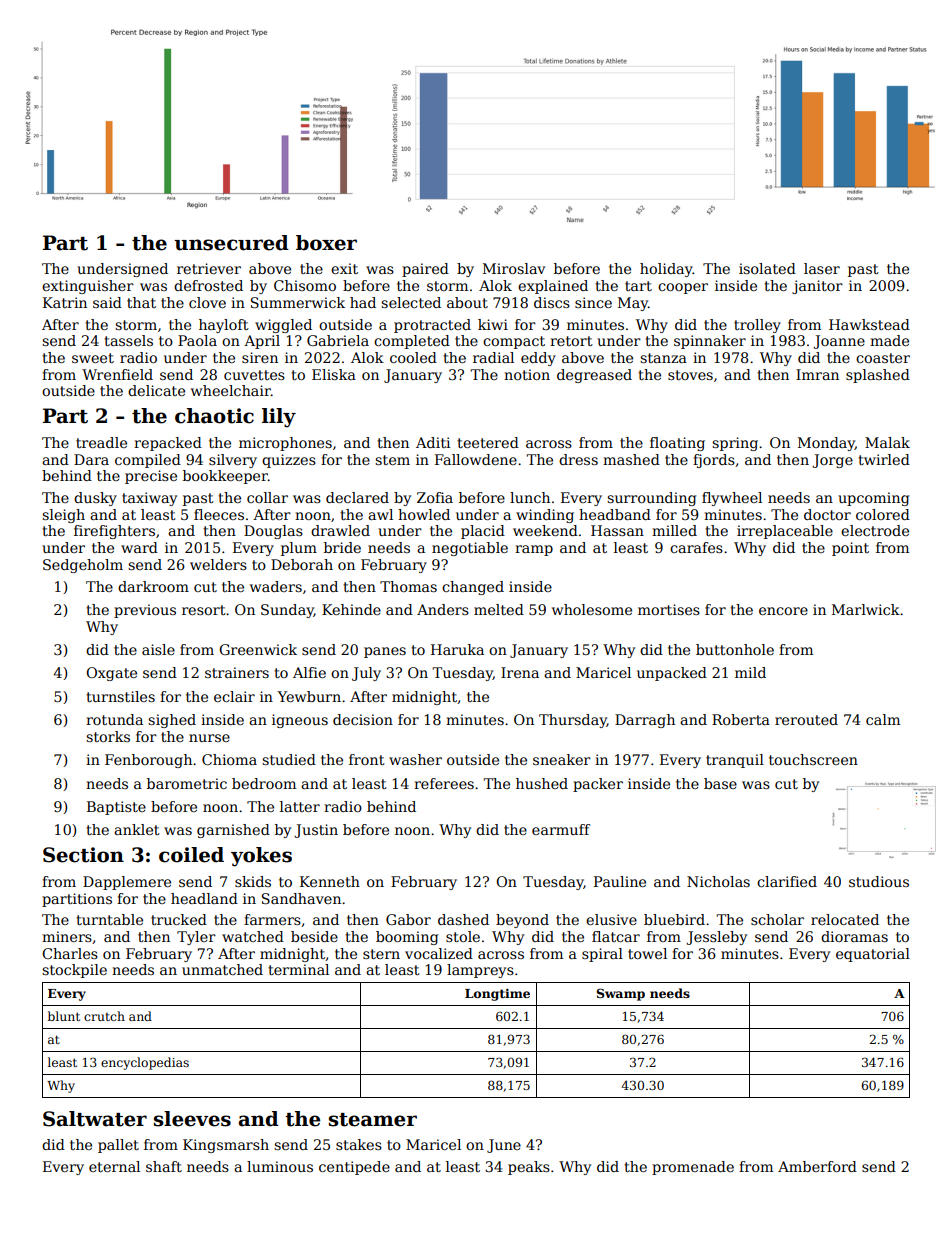 The width and height of the image is (952, 1233). I want to click on Deborah, so click(302, 564).
